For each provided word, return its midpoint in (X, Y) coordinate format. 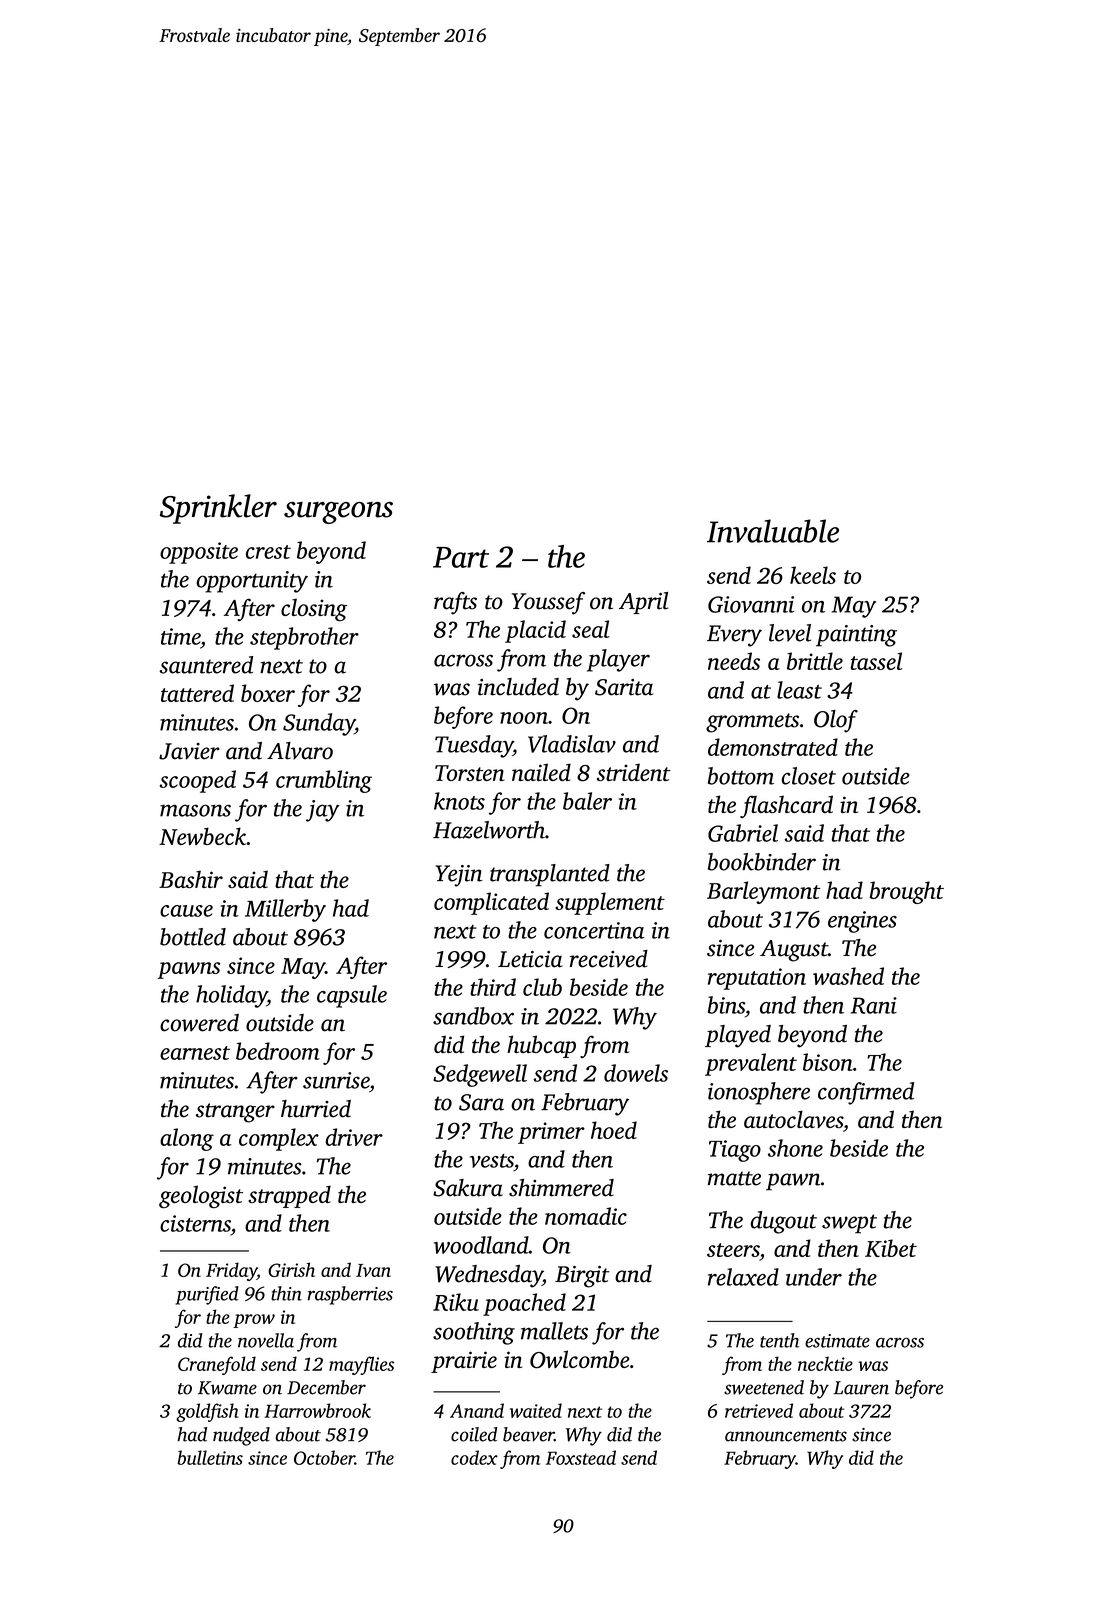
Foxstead (581, 1457)
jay (323, 811)
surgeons (338, 513)
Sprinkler (218, 509)
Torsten (470, 773)
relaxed (743, 1277)
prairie (464, 1362)
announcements (786, 1436)
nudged (241, 1436)
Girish (291, 1269)
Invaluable (773, 531)
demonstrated (773, 747)
